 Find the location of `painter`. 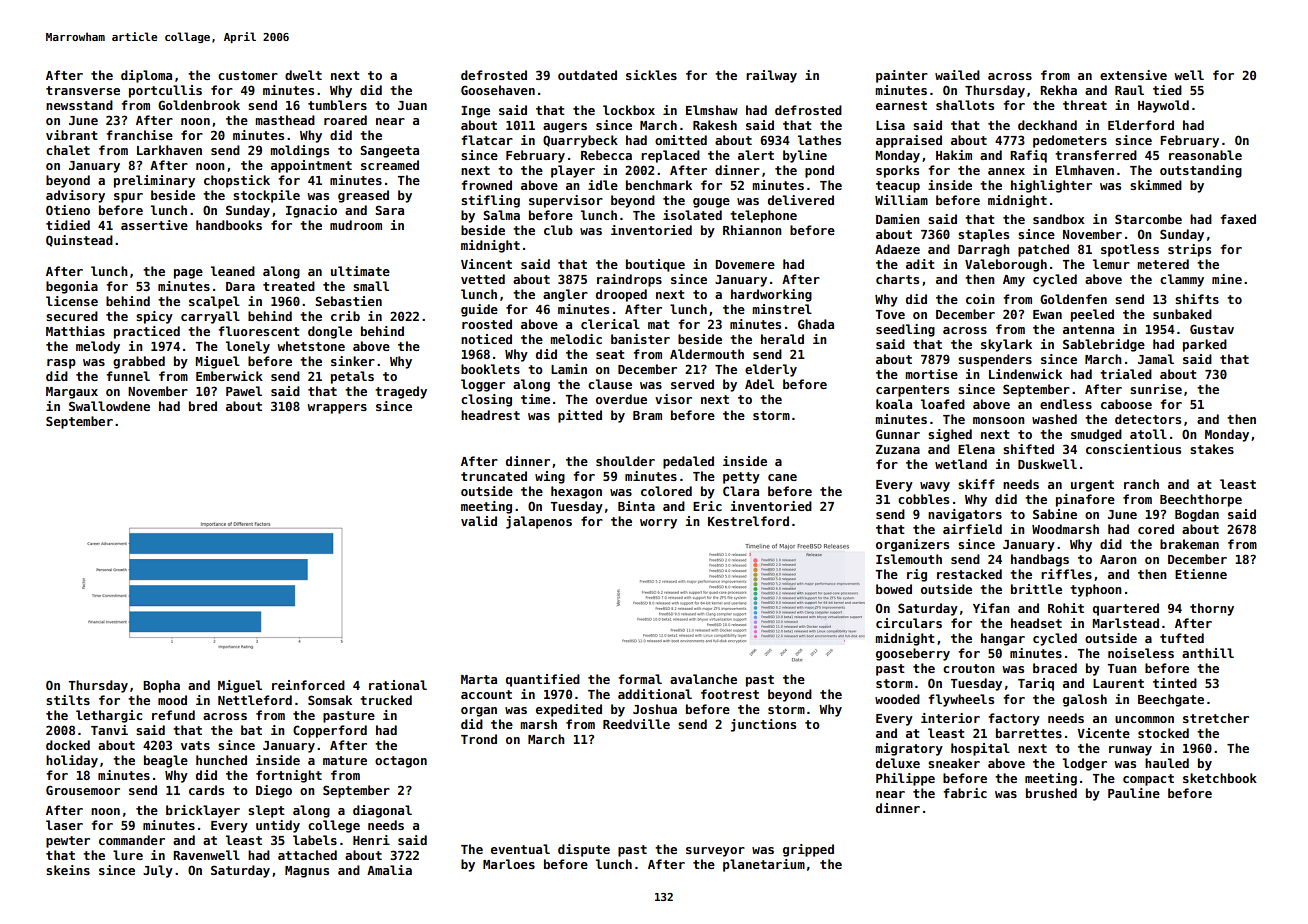

painter is located at coordinates (902, 76).
